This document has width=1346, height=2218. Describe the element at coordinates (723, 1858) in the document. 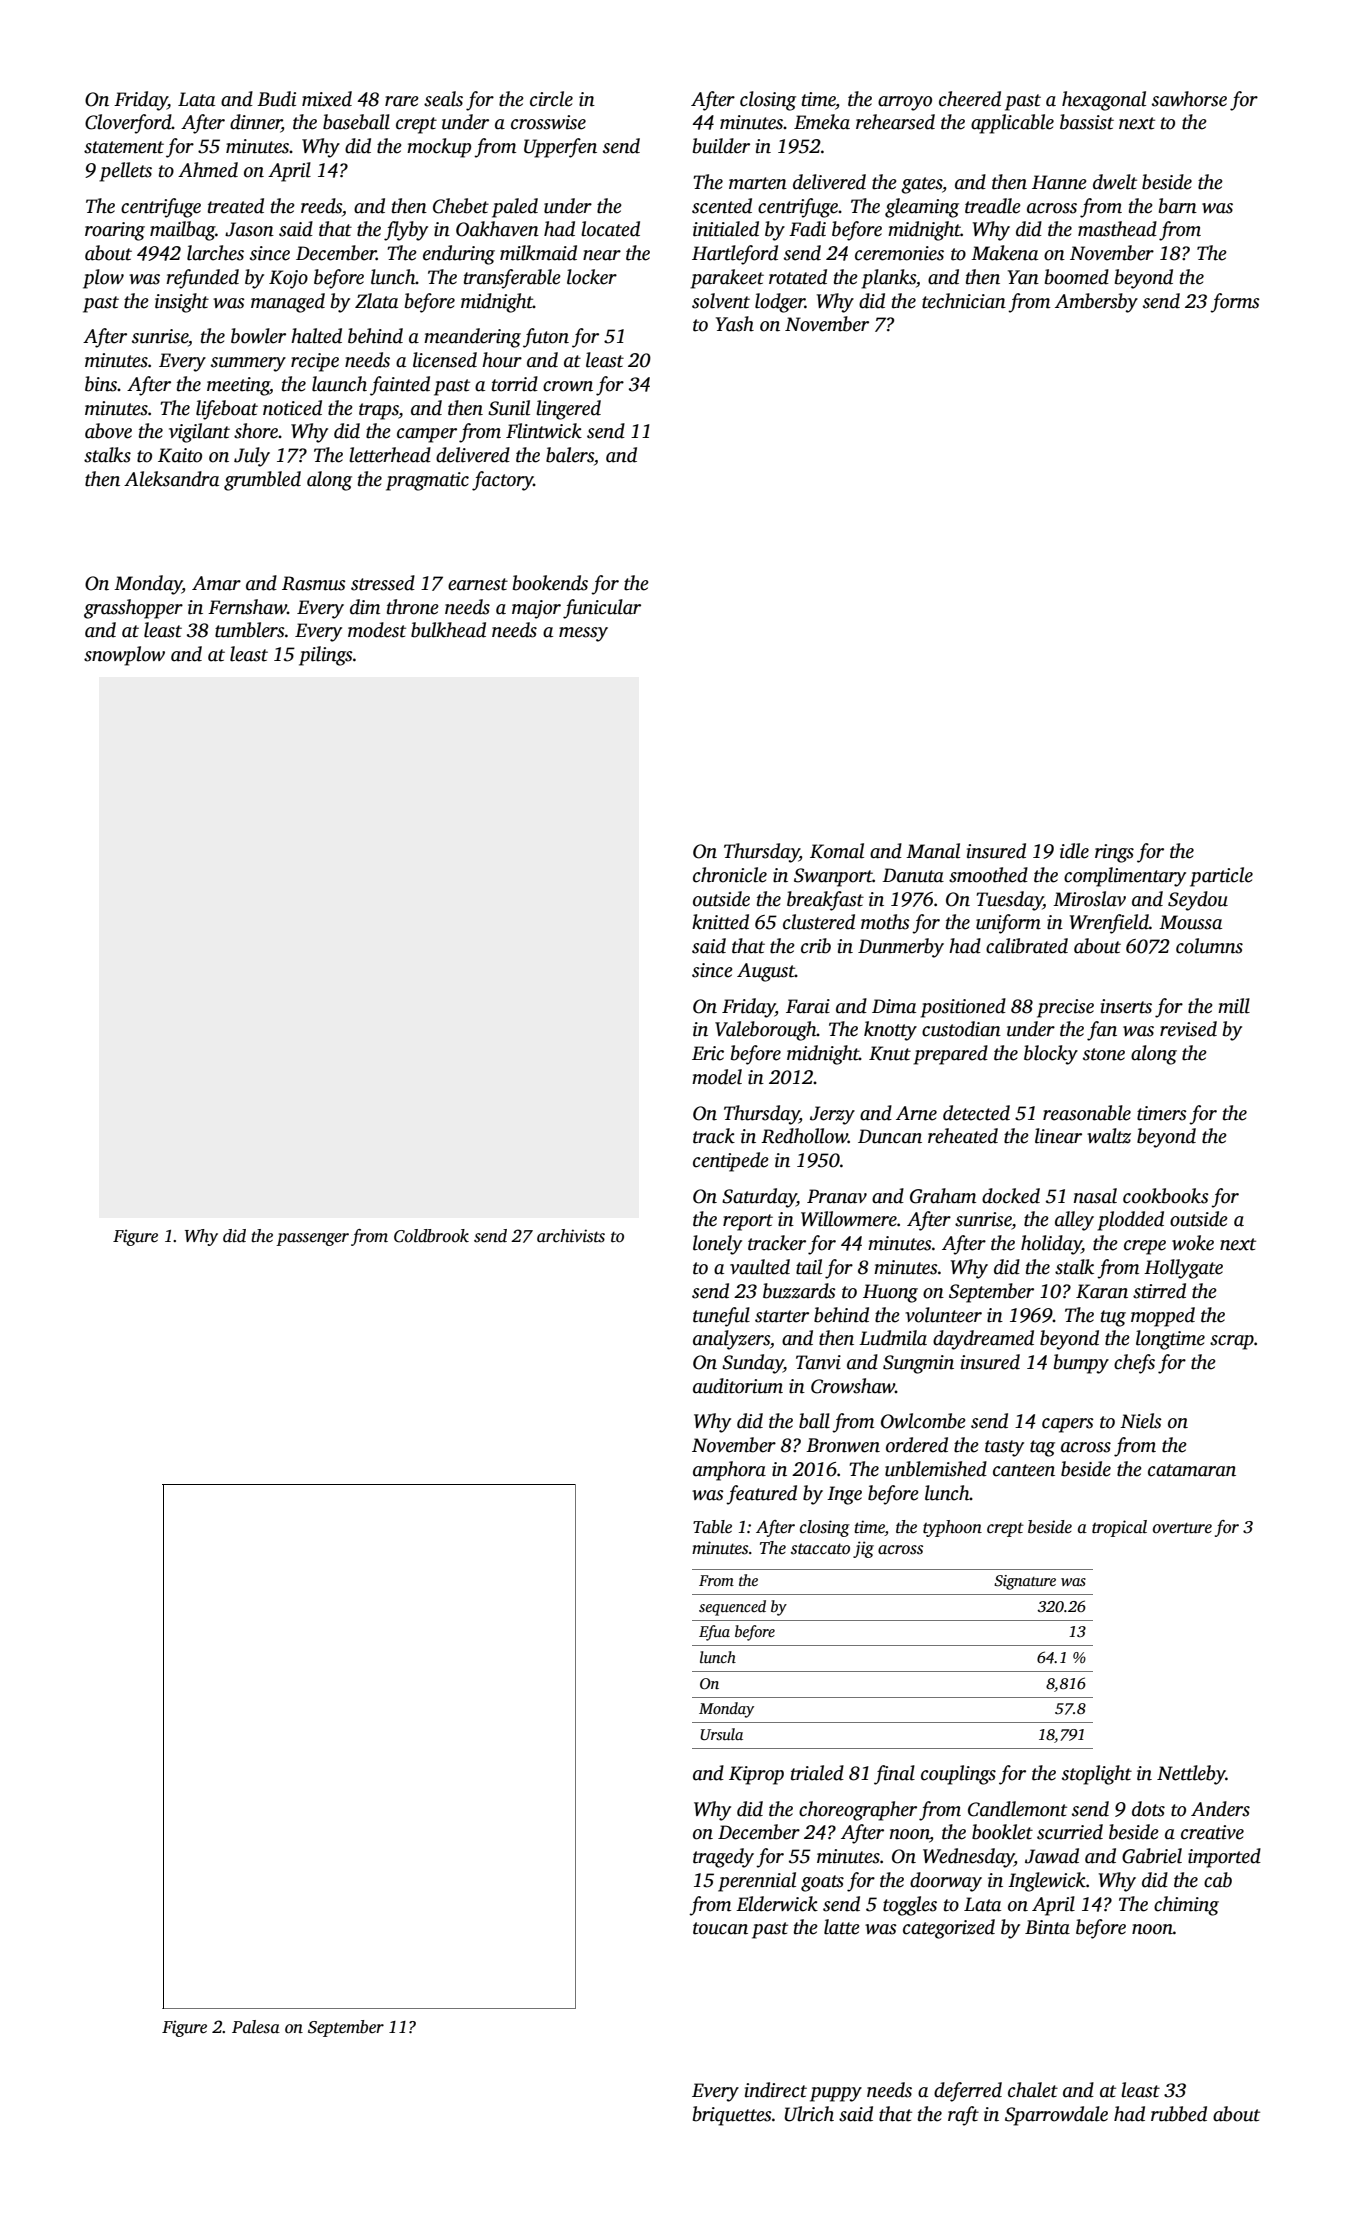

I see `tragedy` at that location.
